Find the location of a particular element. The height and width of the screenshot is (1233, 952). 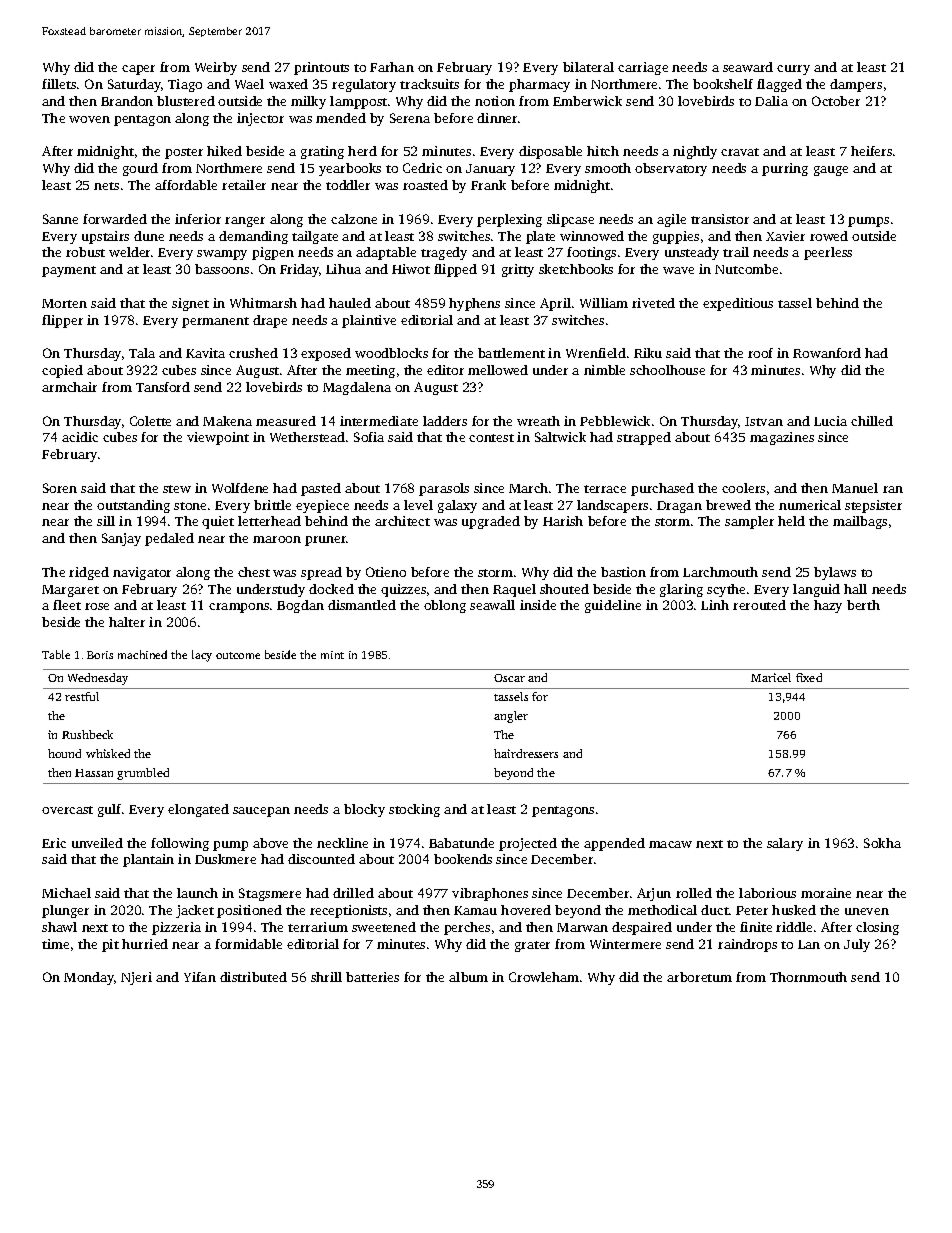

Soren is located at coordinates (60, 488).
